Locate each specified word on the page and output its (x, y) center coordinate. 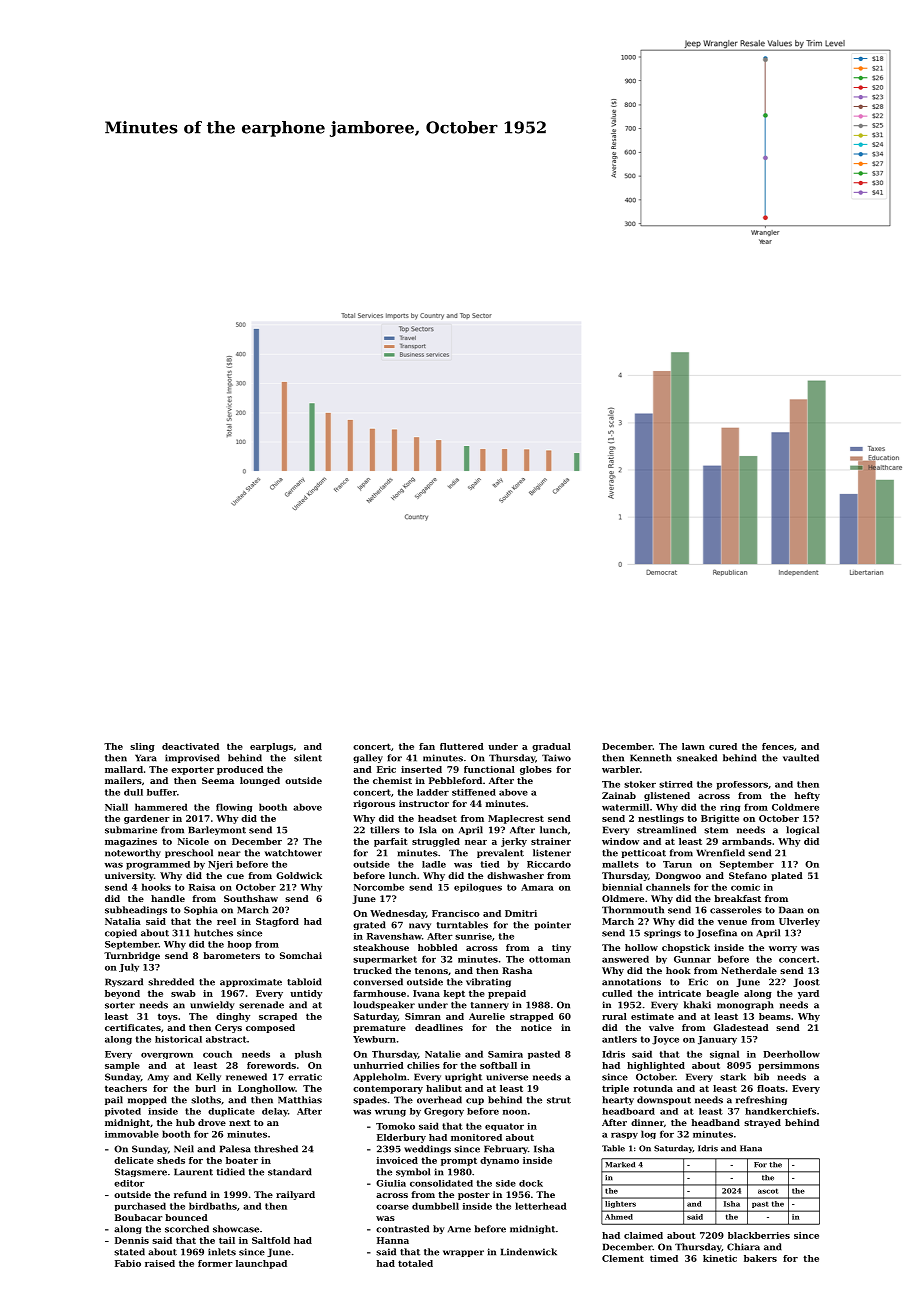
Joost (806, 982)
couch (217, 1054)
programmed (158, 865)
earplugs (271, 747)
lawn (693, 746)
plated (787, 876)
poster (474, 1196)
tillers (385, 830)
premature (379, 1029)
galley (368, 758)
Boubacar (138, 1217)
